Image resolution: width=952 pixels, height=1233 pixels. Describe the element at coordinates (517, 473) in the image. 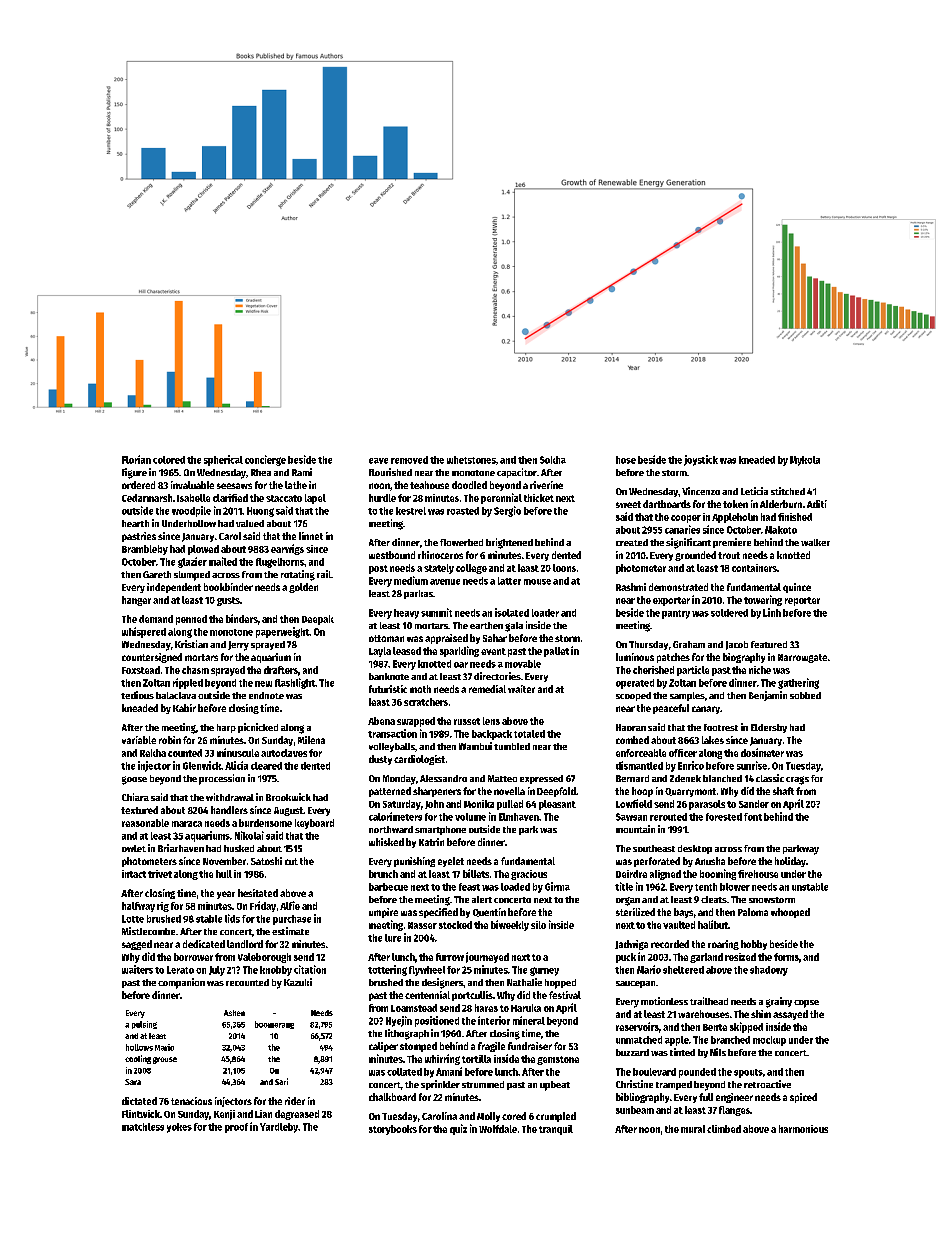

I see `capacitor` at that location.
